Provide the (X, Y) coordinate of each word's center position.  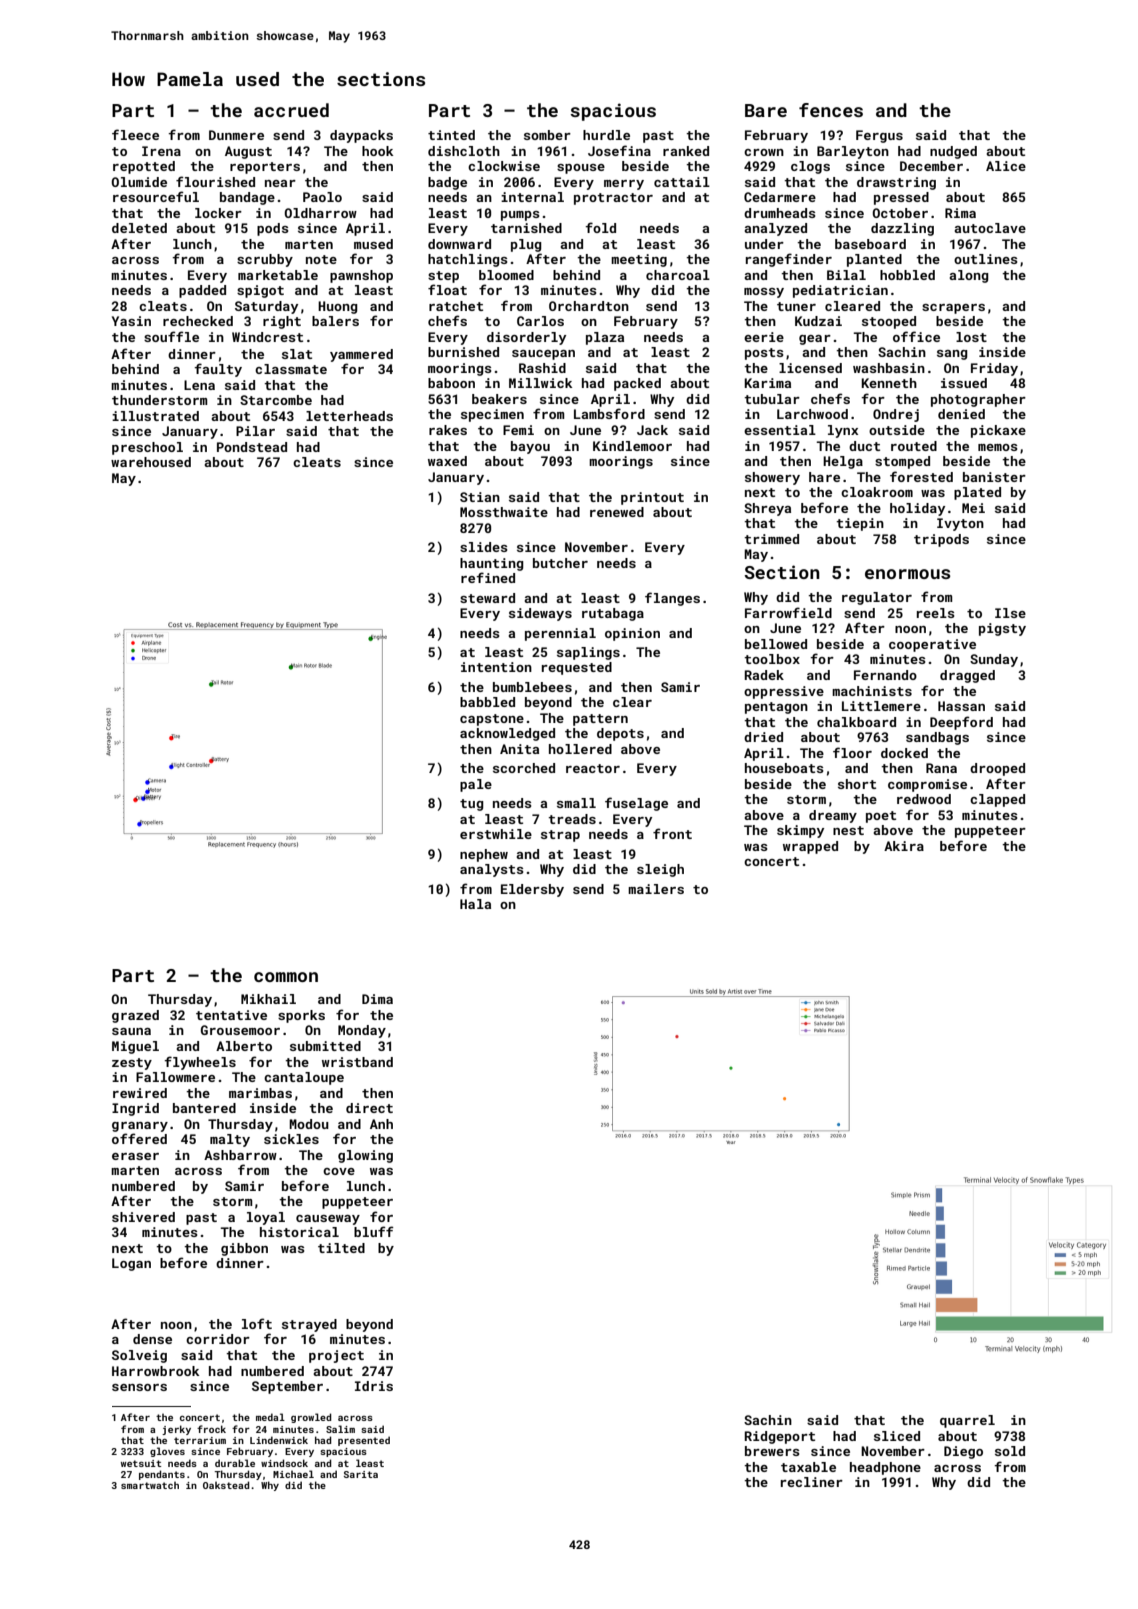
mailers (656, 889)
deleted (139, 228)
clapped (997, 800)
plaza (605, 338)
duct (864, 446)
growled (311, 1418)
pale (476, 785)
